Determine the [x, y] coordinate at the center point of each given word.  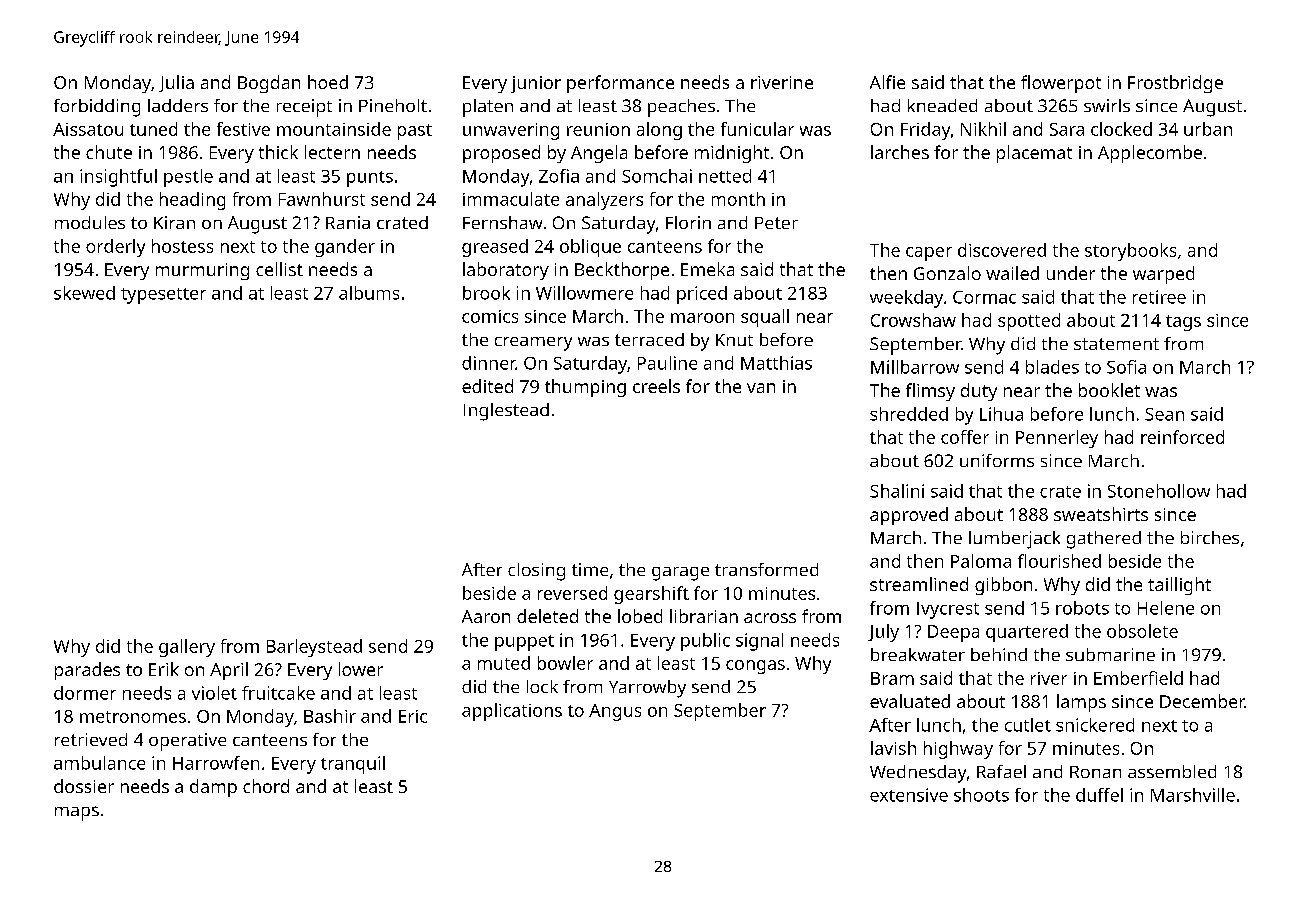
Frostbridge [1175, 84]
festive [243, 129]
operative [187, 742]
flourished [1059, 561]
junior [536, 84]
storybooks [1130, 252]
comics [490, 316]
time [590, 569]
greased [495, 248]
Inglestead [506, 412]
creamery [533, 344]
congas [755, 667]
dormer [85, 693]
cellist [279, 269]
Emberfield [1138, 678]
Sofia [1126, 367]
